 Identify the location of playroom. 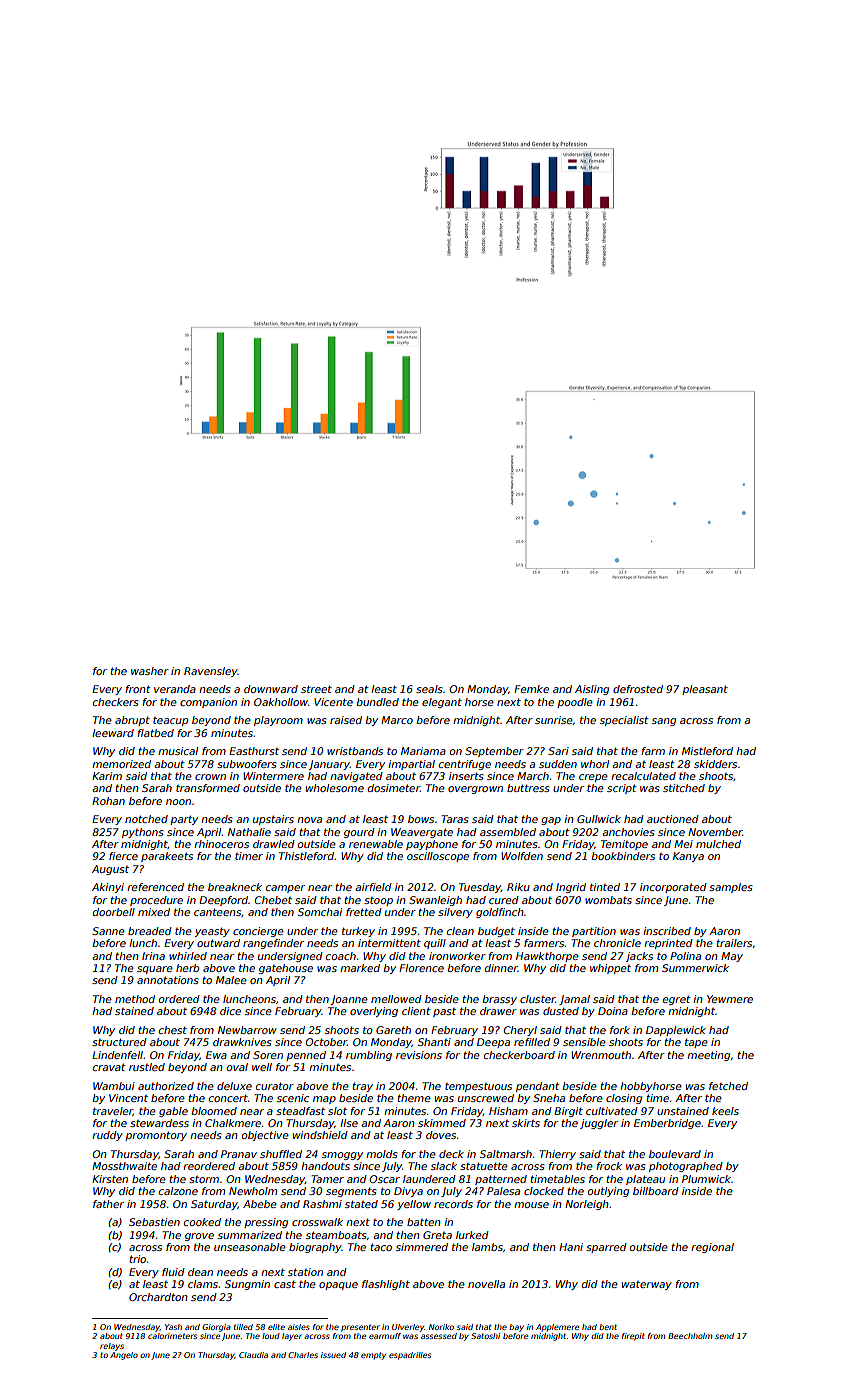
(278, 721).
